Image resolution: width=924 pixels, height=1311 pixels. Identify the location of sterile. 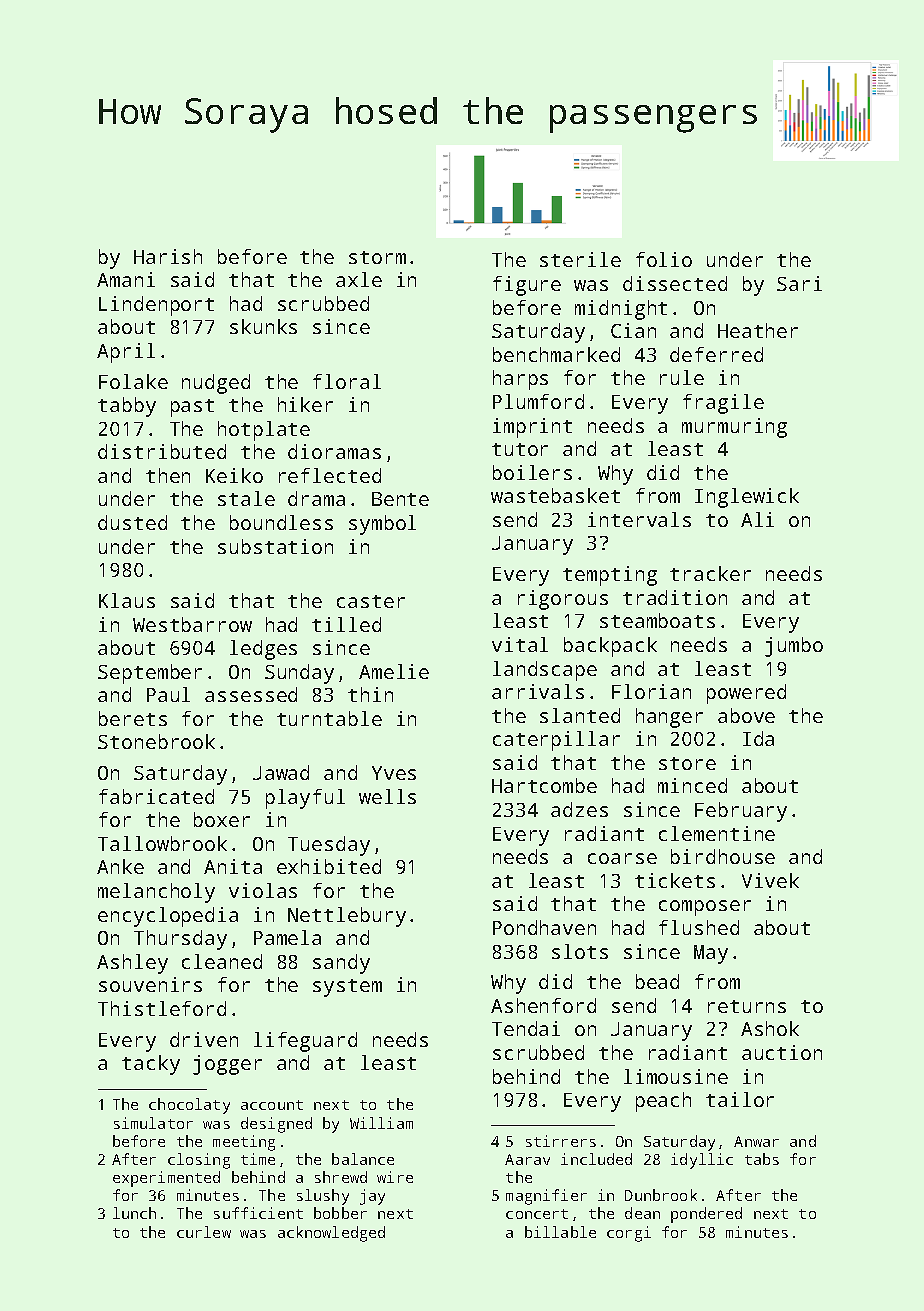
(580, 259).
